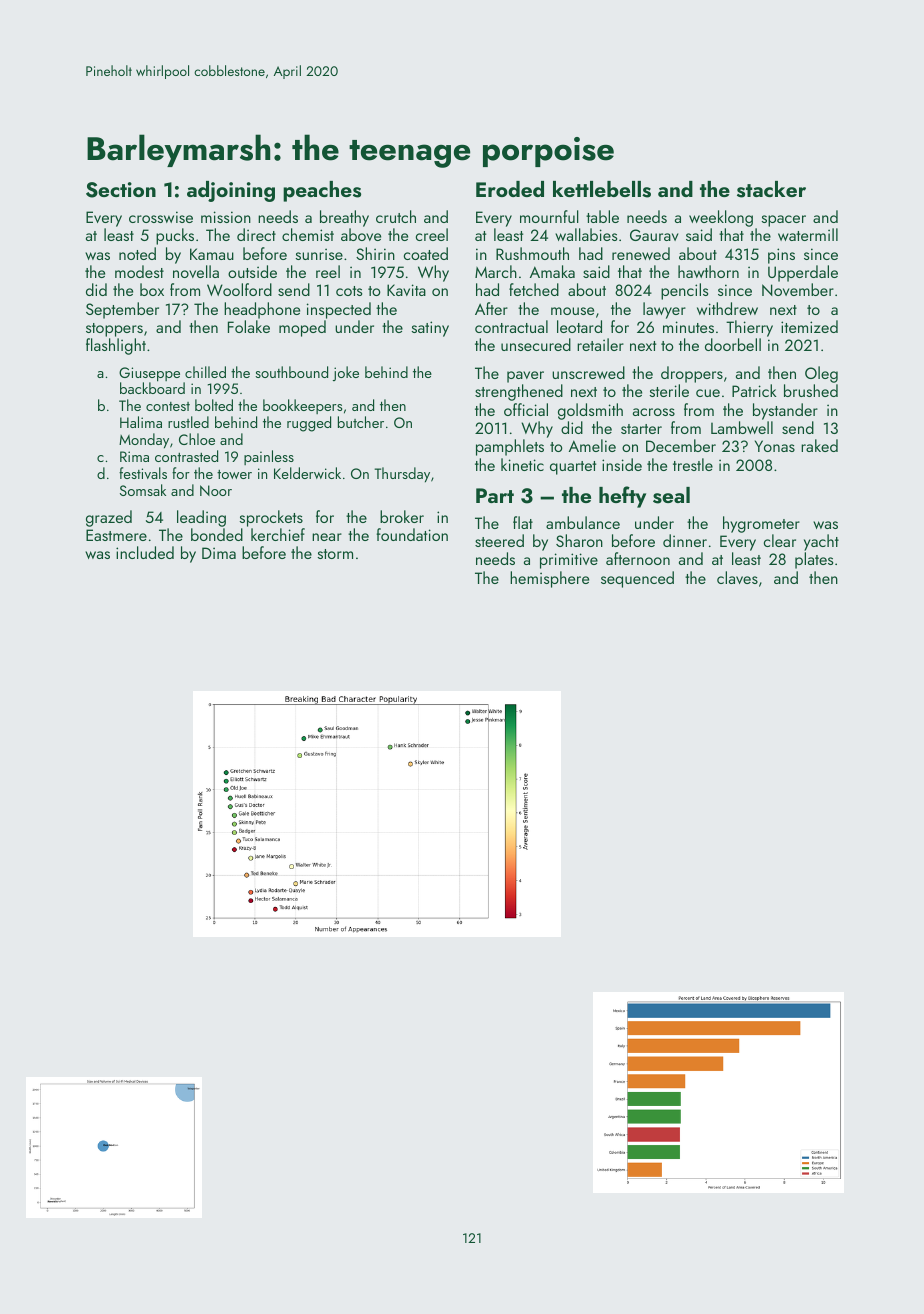 The height and width of the screenshot is (1314, 924). What do you see at coordinates (249, 326) in the screenshot?
I see `Folake` at bounding box center [249, 326].
